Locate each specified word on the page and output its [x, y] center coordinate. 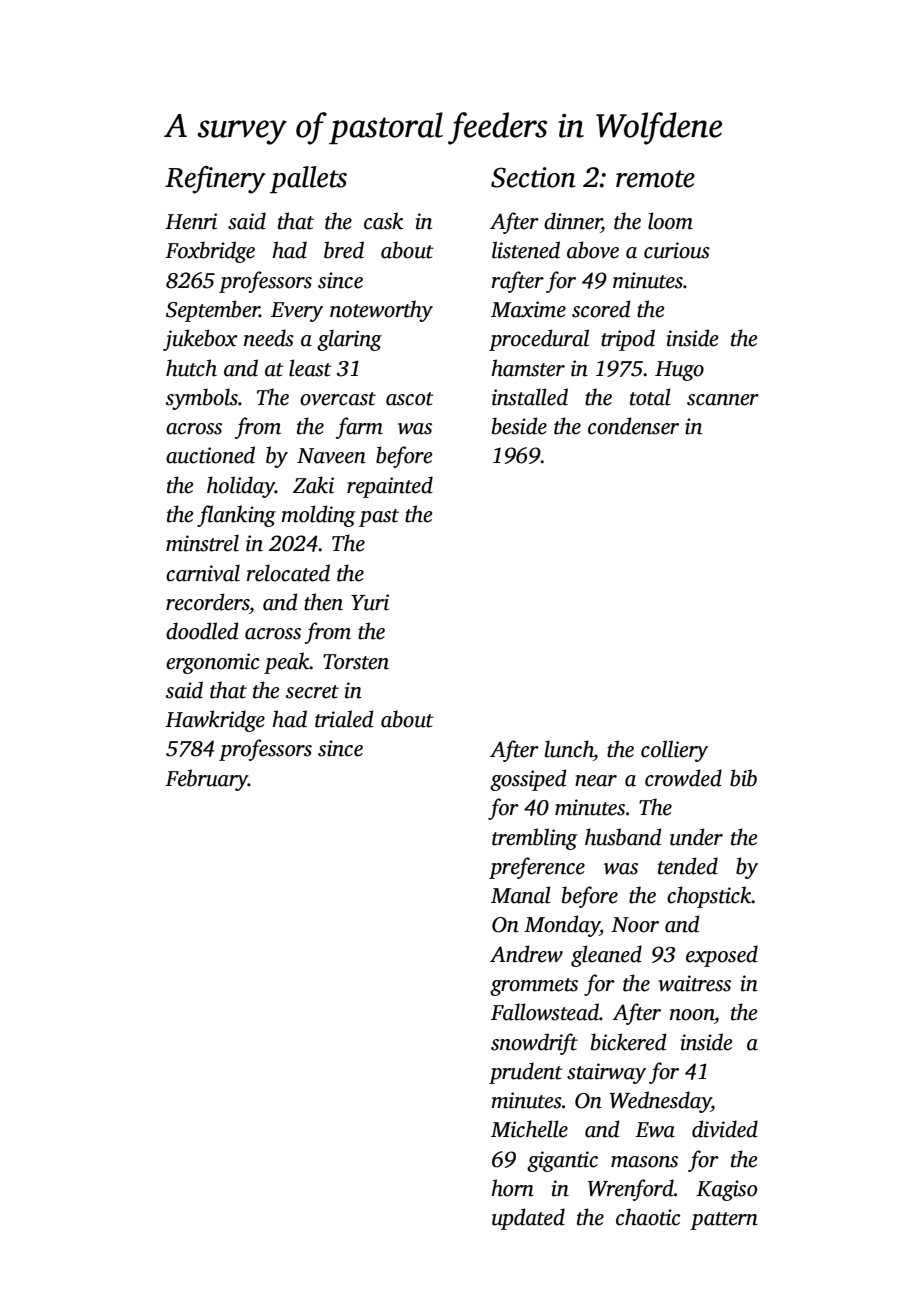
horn [512, 1188]
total [650, 397]
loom [670, 221]
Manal [521, 895]
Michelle [529, 1129]
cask [383, 221]
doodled [202, 631]
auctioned [210, 455]
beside [519, 426]
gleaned [606, 956]
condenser [633, 426]
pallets [308, 179]
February [206, 780]
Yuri [370, 602]
